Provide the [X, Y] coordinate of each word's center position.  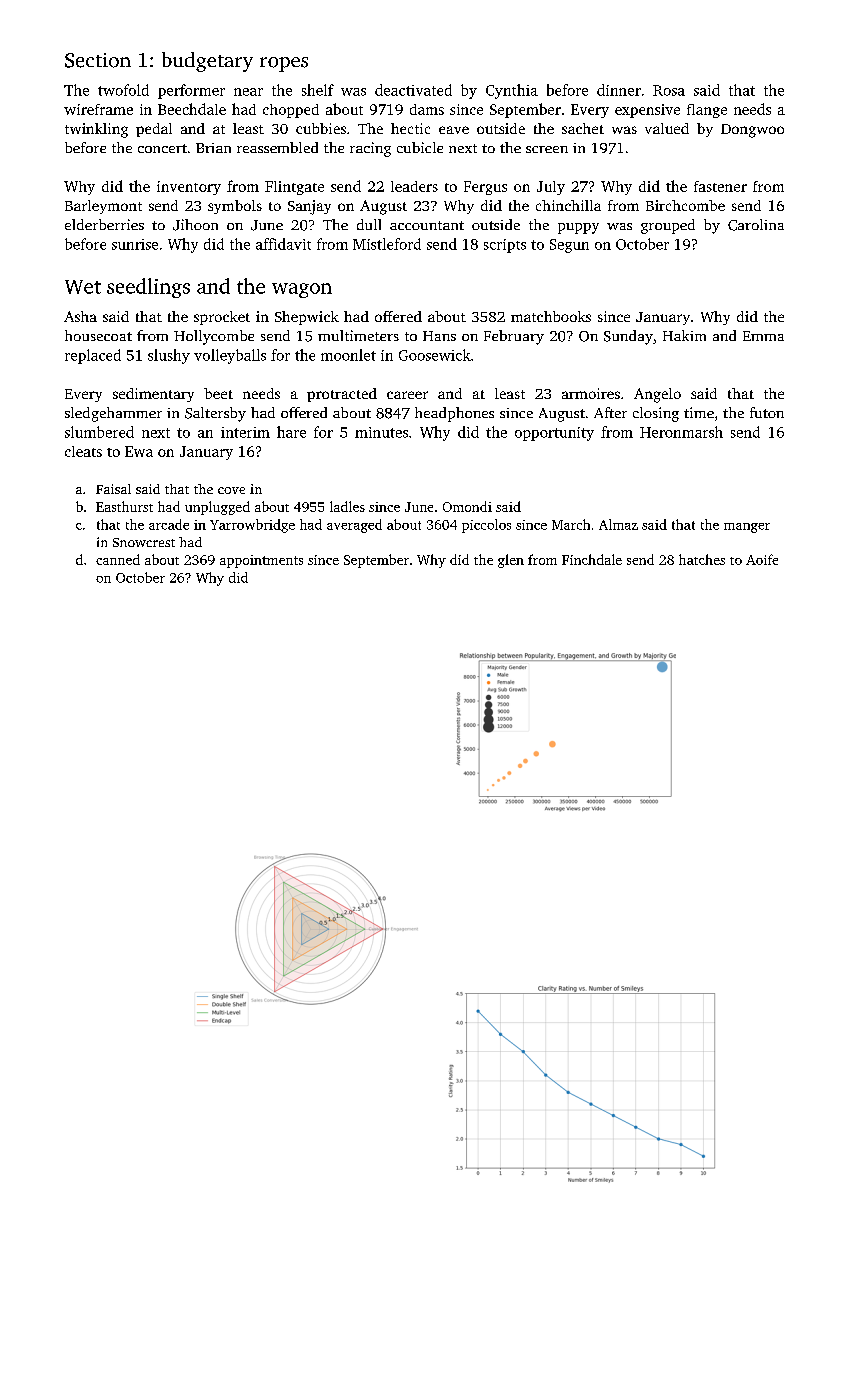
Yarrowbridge [252, 526]
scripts [505, 246]
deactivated [413, 90]
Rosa [669, 90]
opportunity [554, 434]
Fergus [485, 188]
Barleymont [103, 207]
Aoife [762, 559]
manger [747, 528]
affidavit [283, 244]
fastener [720, 186]
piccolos [486, 526]
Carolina [756, 225]
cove [231, 490]
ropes [284, 64]
